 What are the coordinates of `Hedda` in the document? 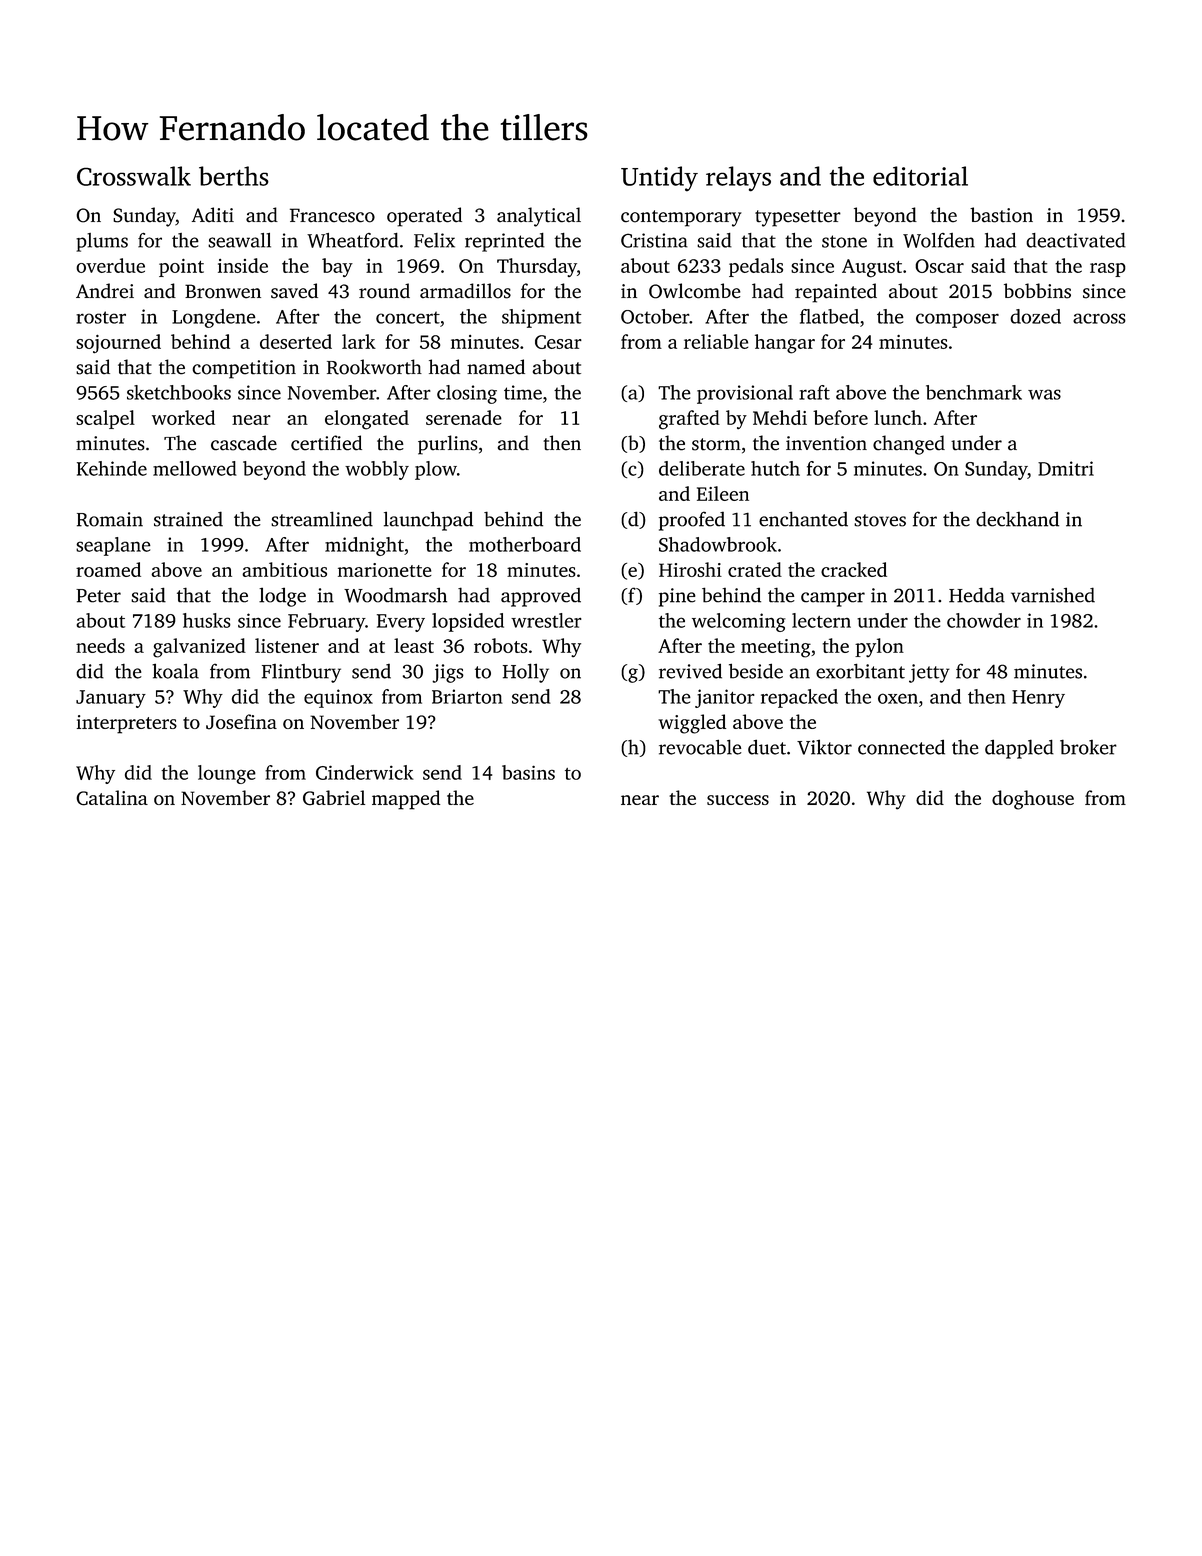 It's located at (977, 595).
